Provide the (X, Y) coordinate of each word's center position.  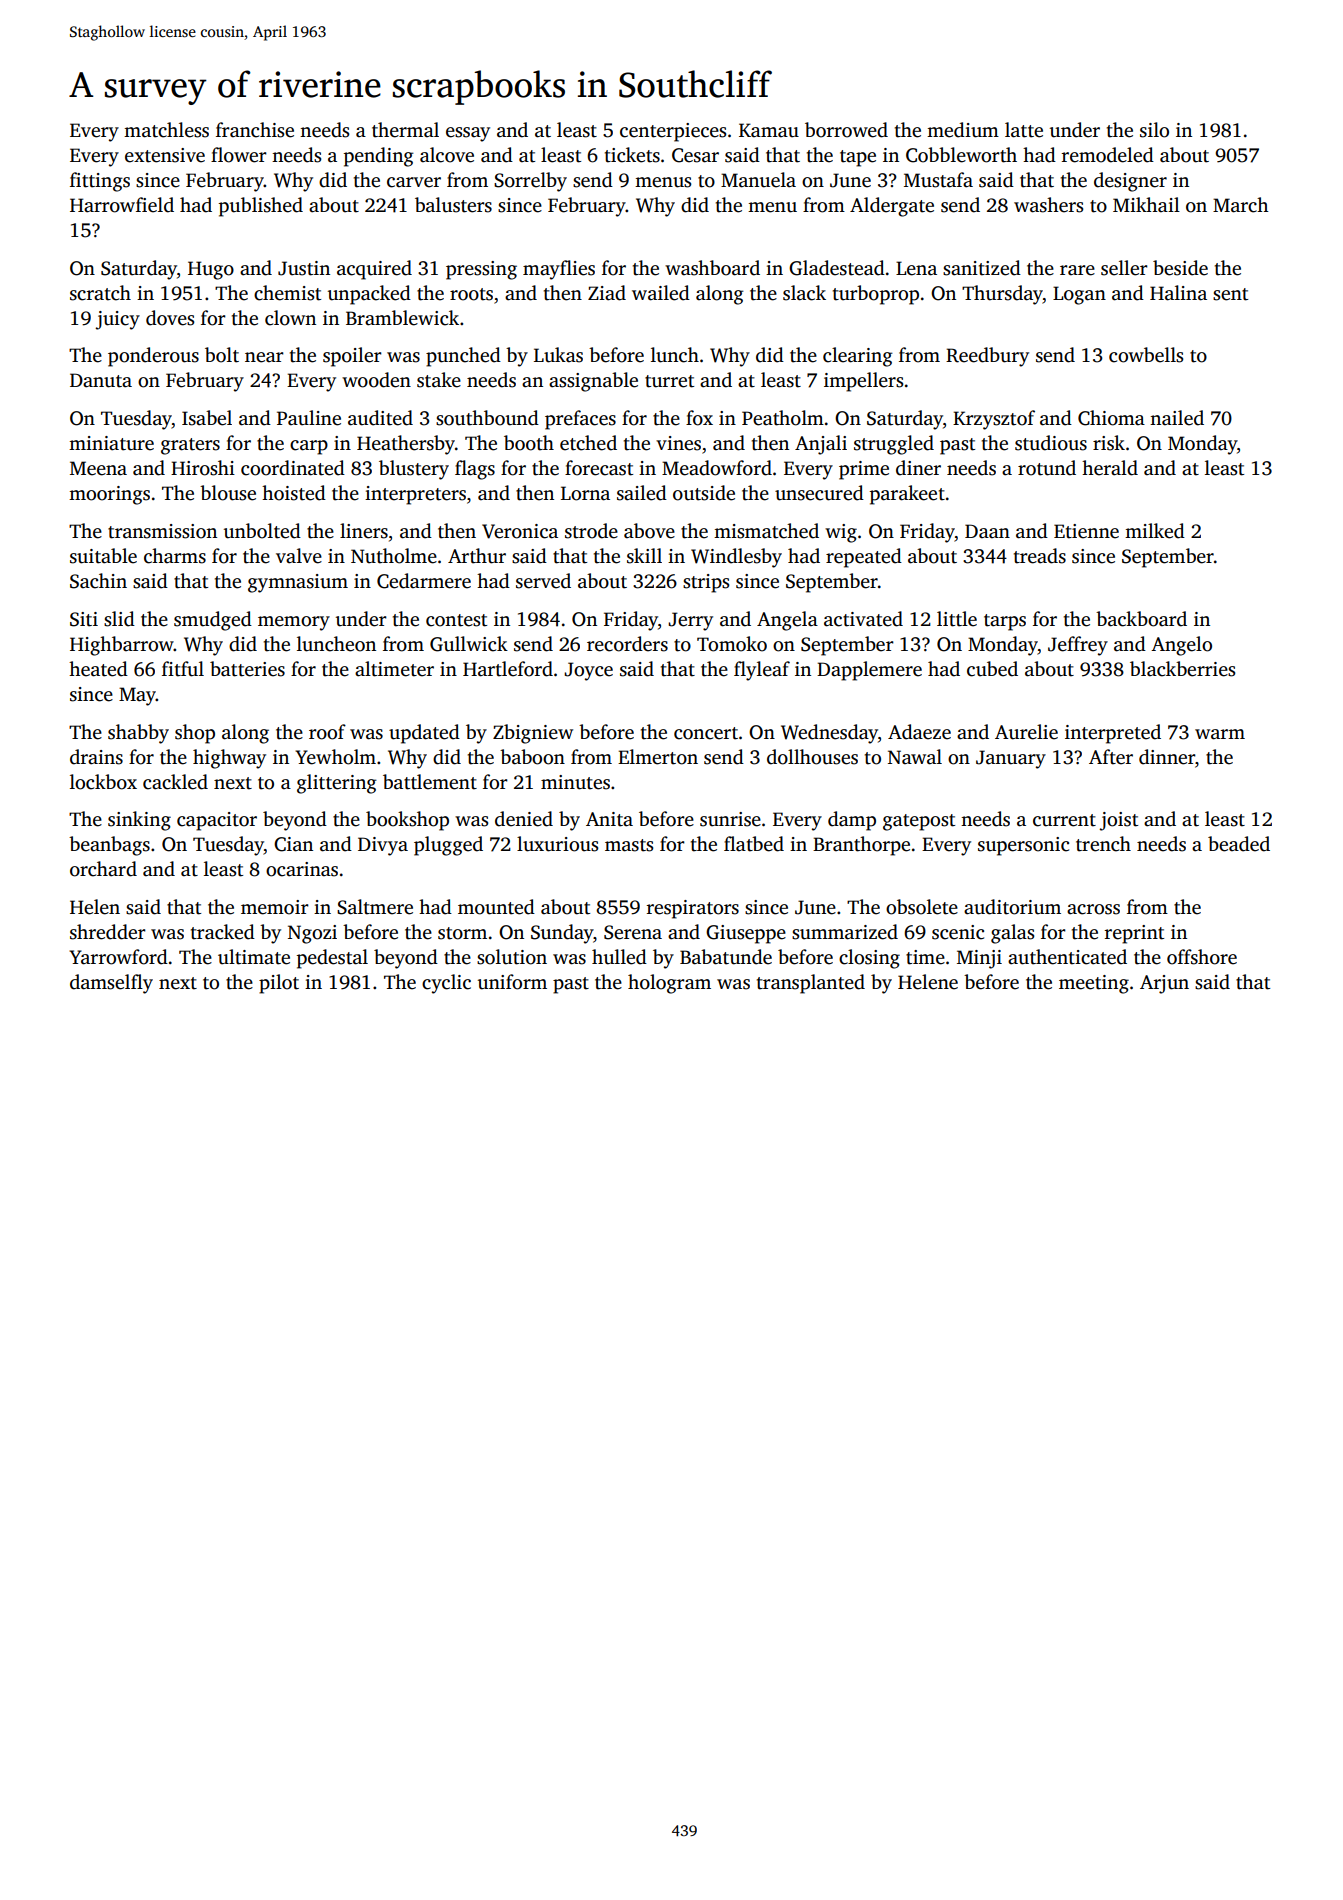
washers (1048, 205)
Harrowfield (122, 205)
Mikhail (1146, 205)
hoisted (294, 493)
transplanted (811, 984)
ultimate (254, 957)
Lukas (558, 355)
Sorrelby (530, 182)
